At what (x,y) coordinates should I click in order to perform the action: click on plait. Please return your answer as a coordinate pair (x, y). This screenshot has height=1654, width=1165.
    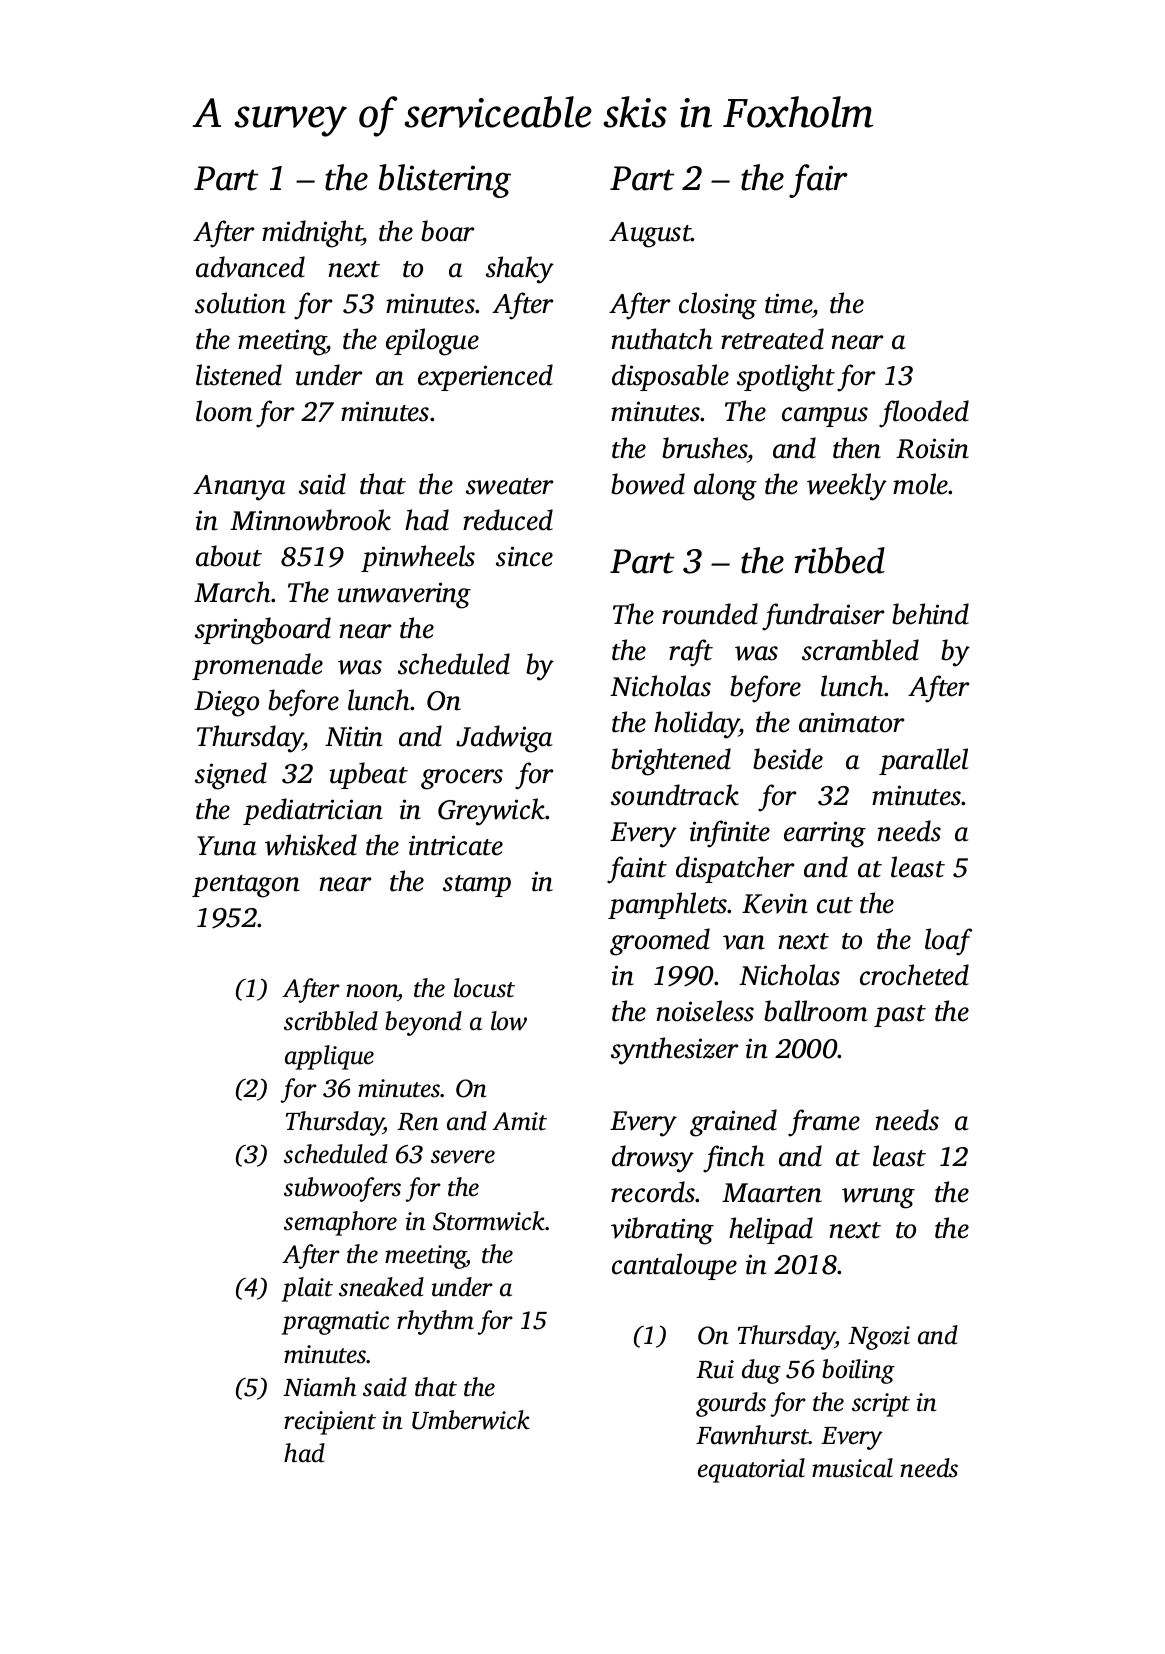
    Looking at the image, I should click on (307, 1289).
